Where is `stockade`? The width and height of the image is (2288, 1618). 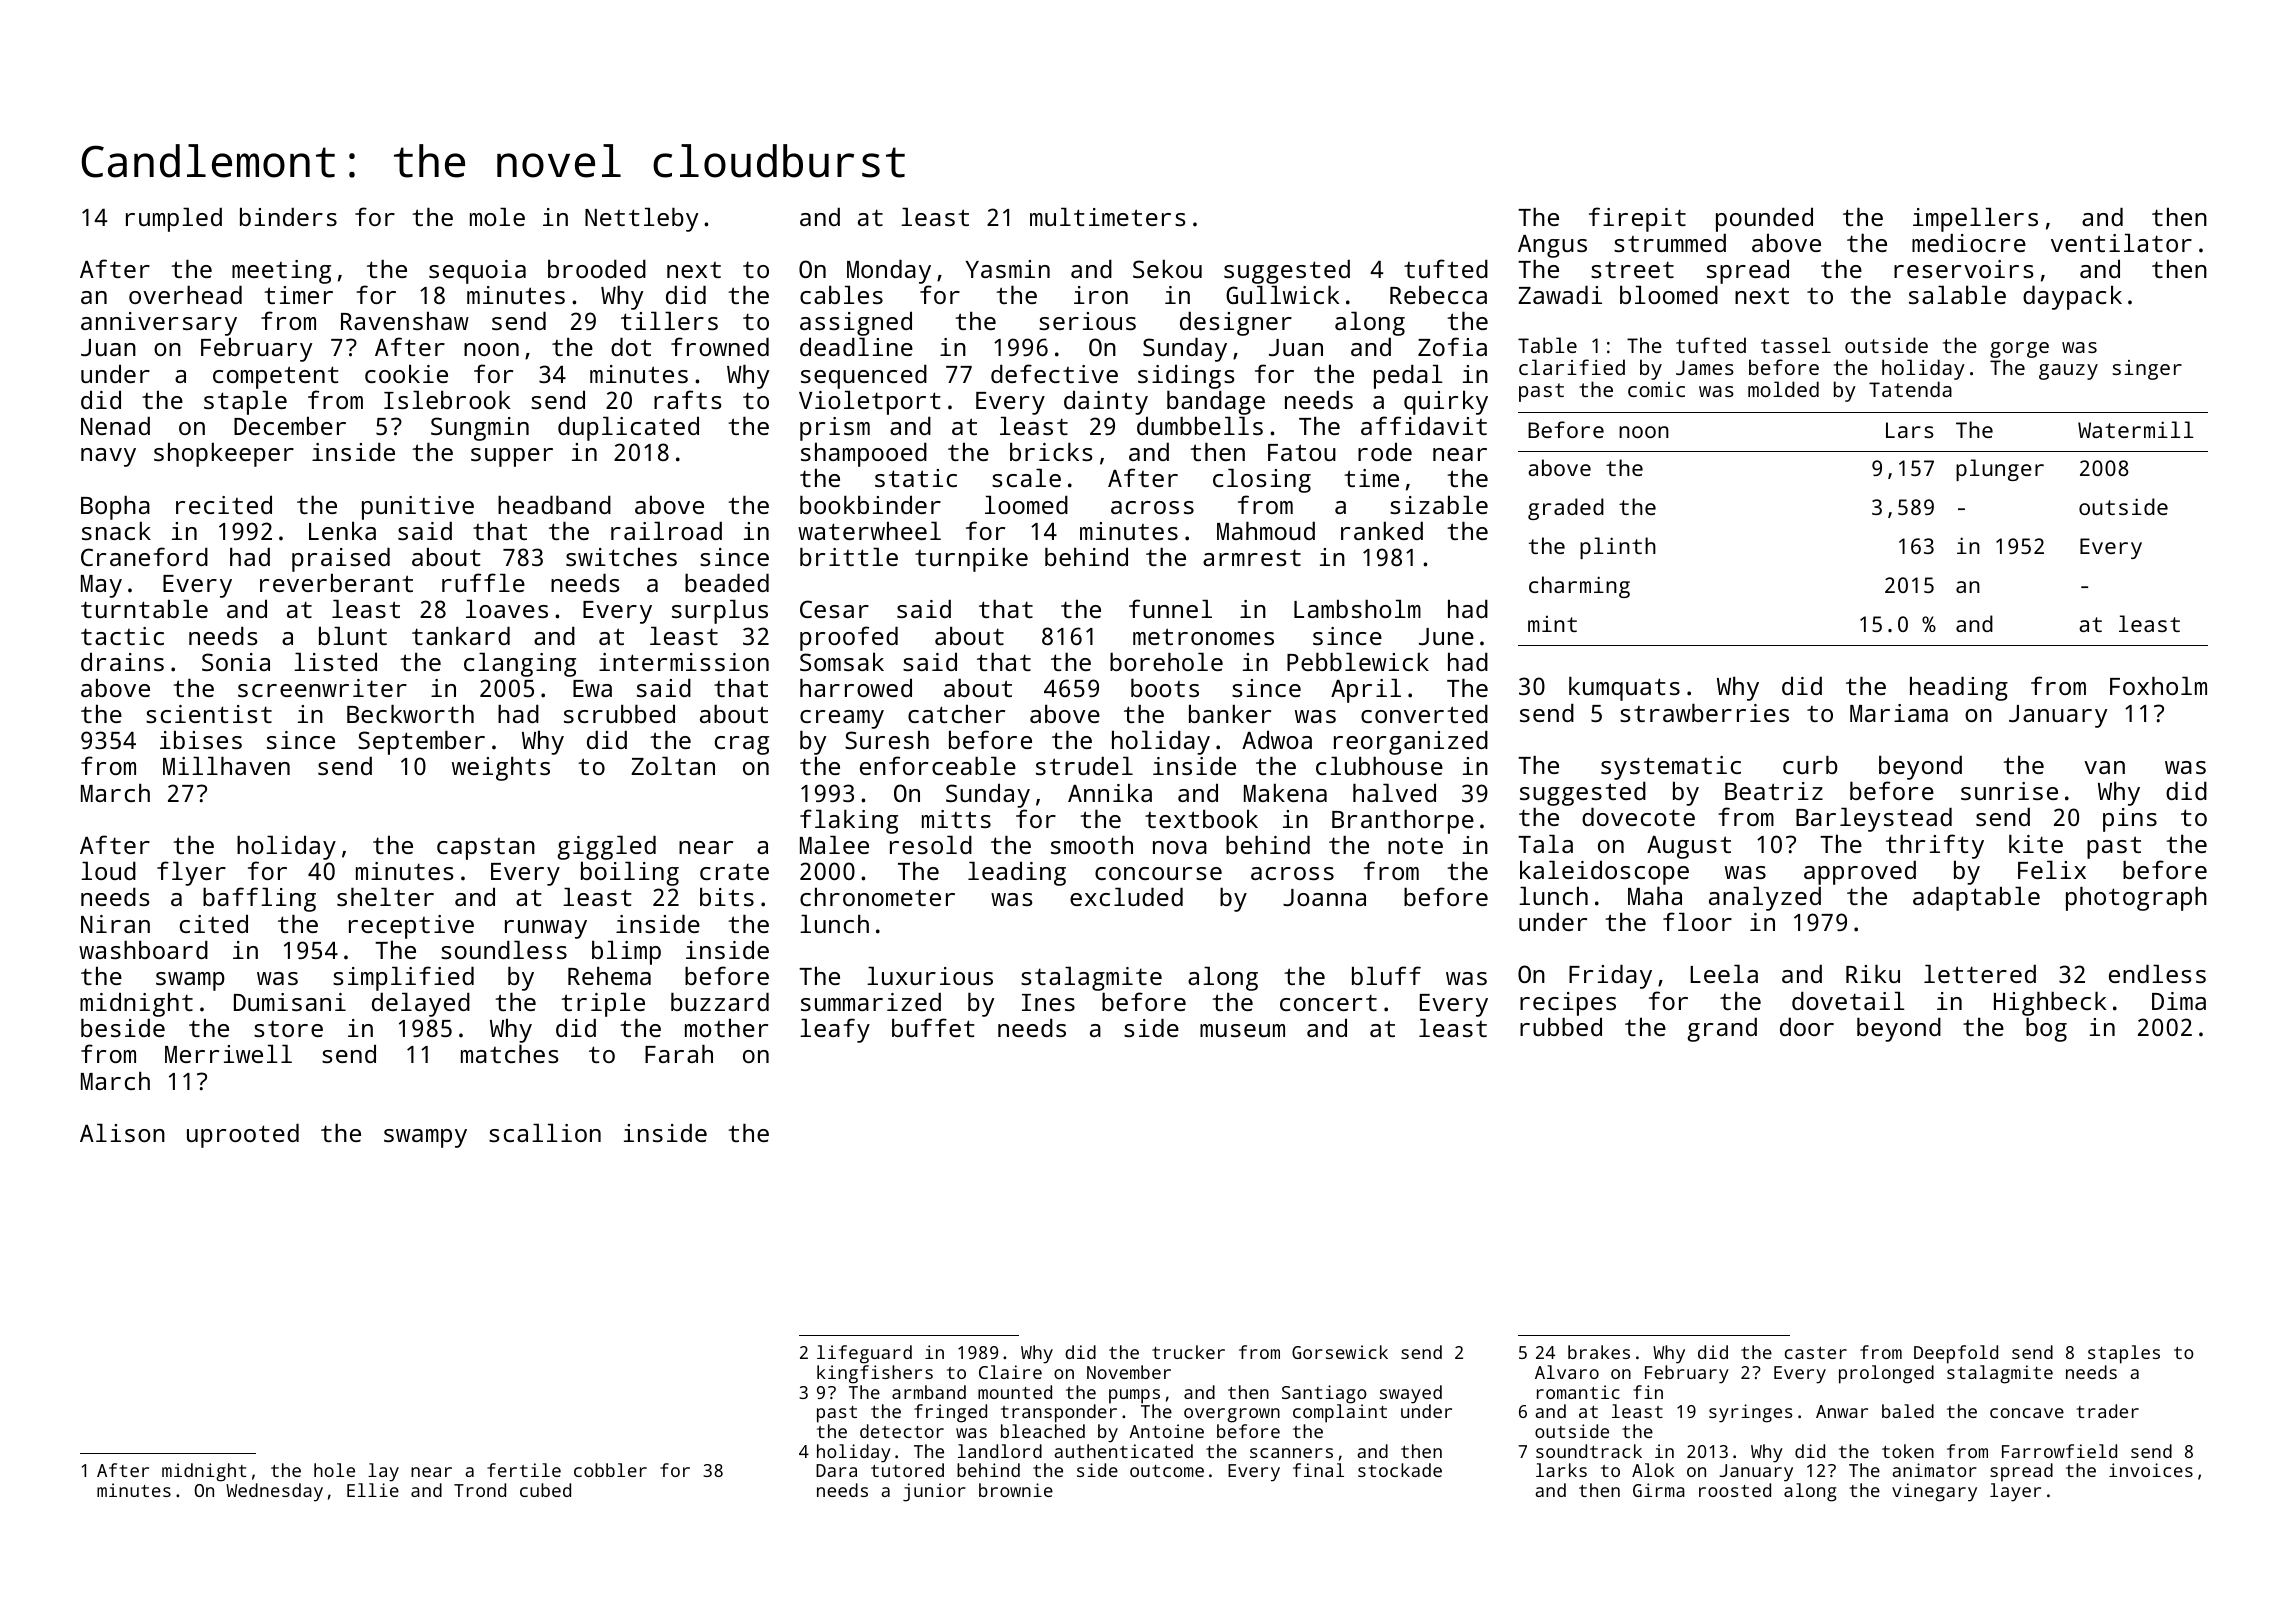
stockade is located at coordinates (1400, 1470).
